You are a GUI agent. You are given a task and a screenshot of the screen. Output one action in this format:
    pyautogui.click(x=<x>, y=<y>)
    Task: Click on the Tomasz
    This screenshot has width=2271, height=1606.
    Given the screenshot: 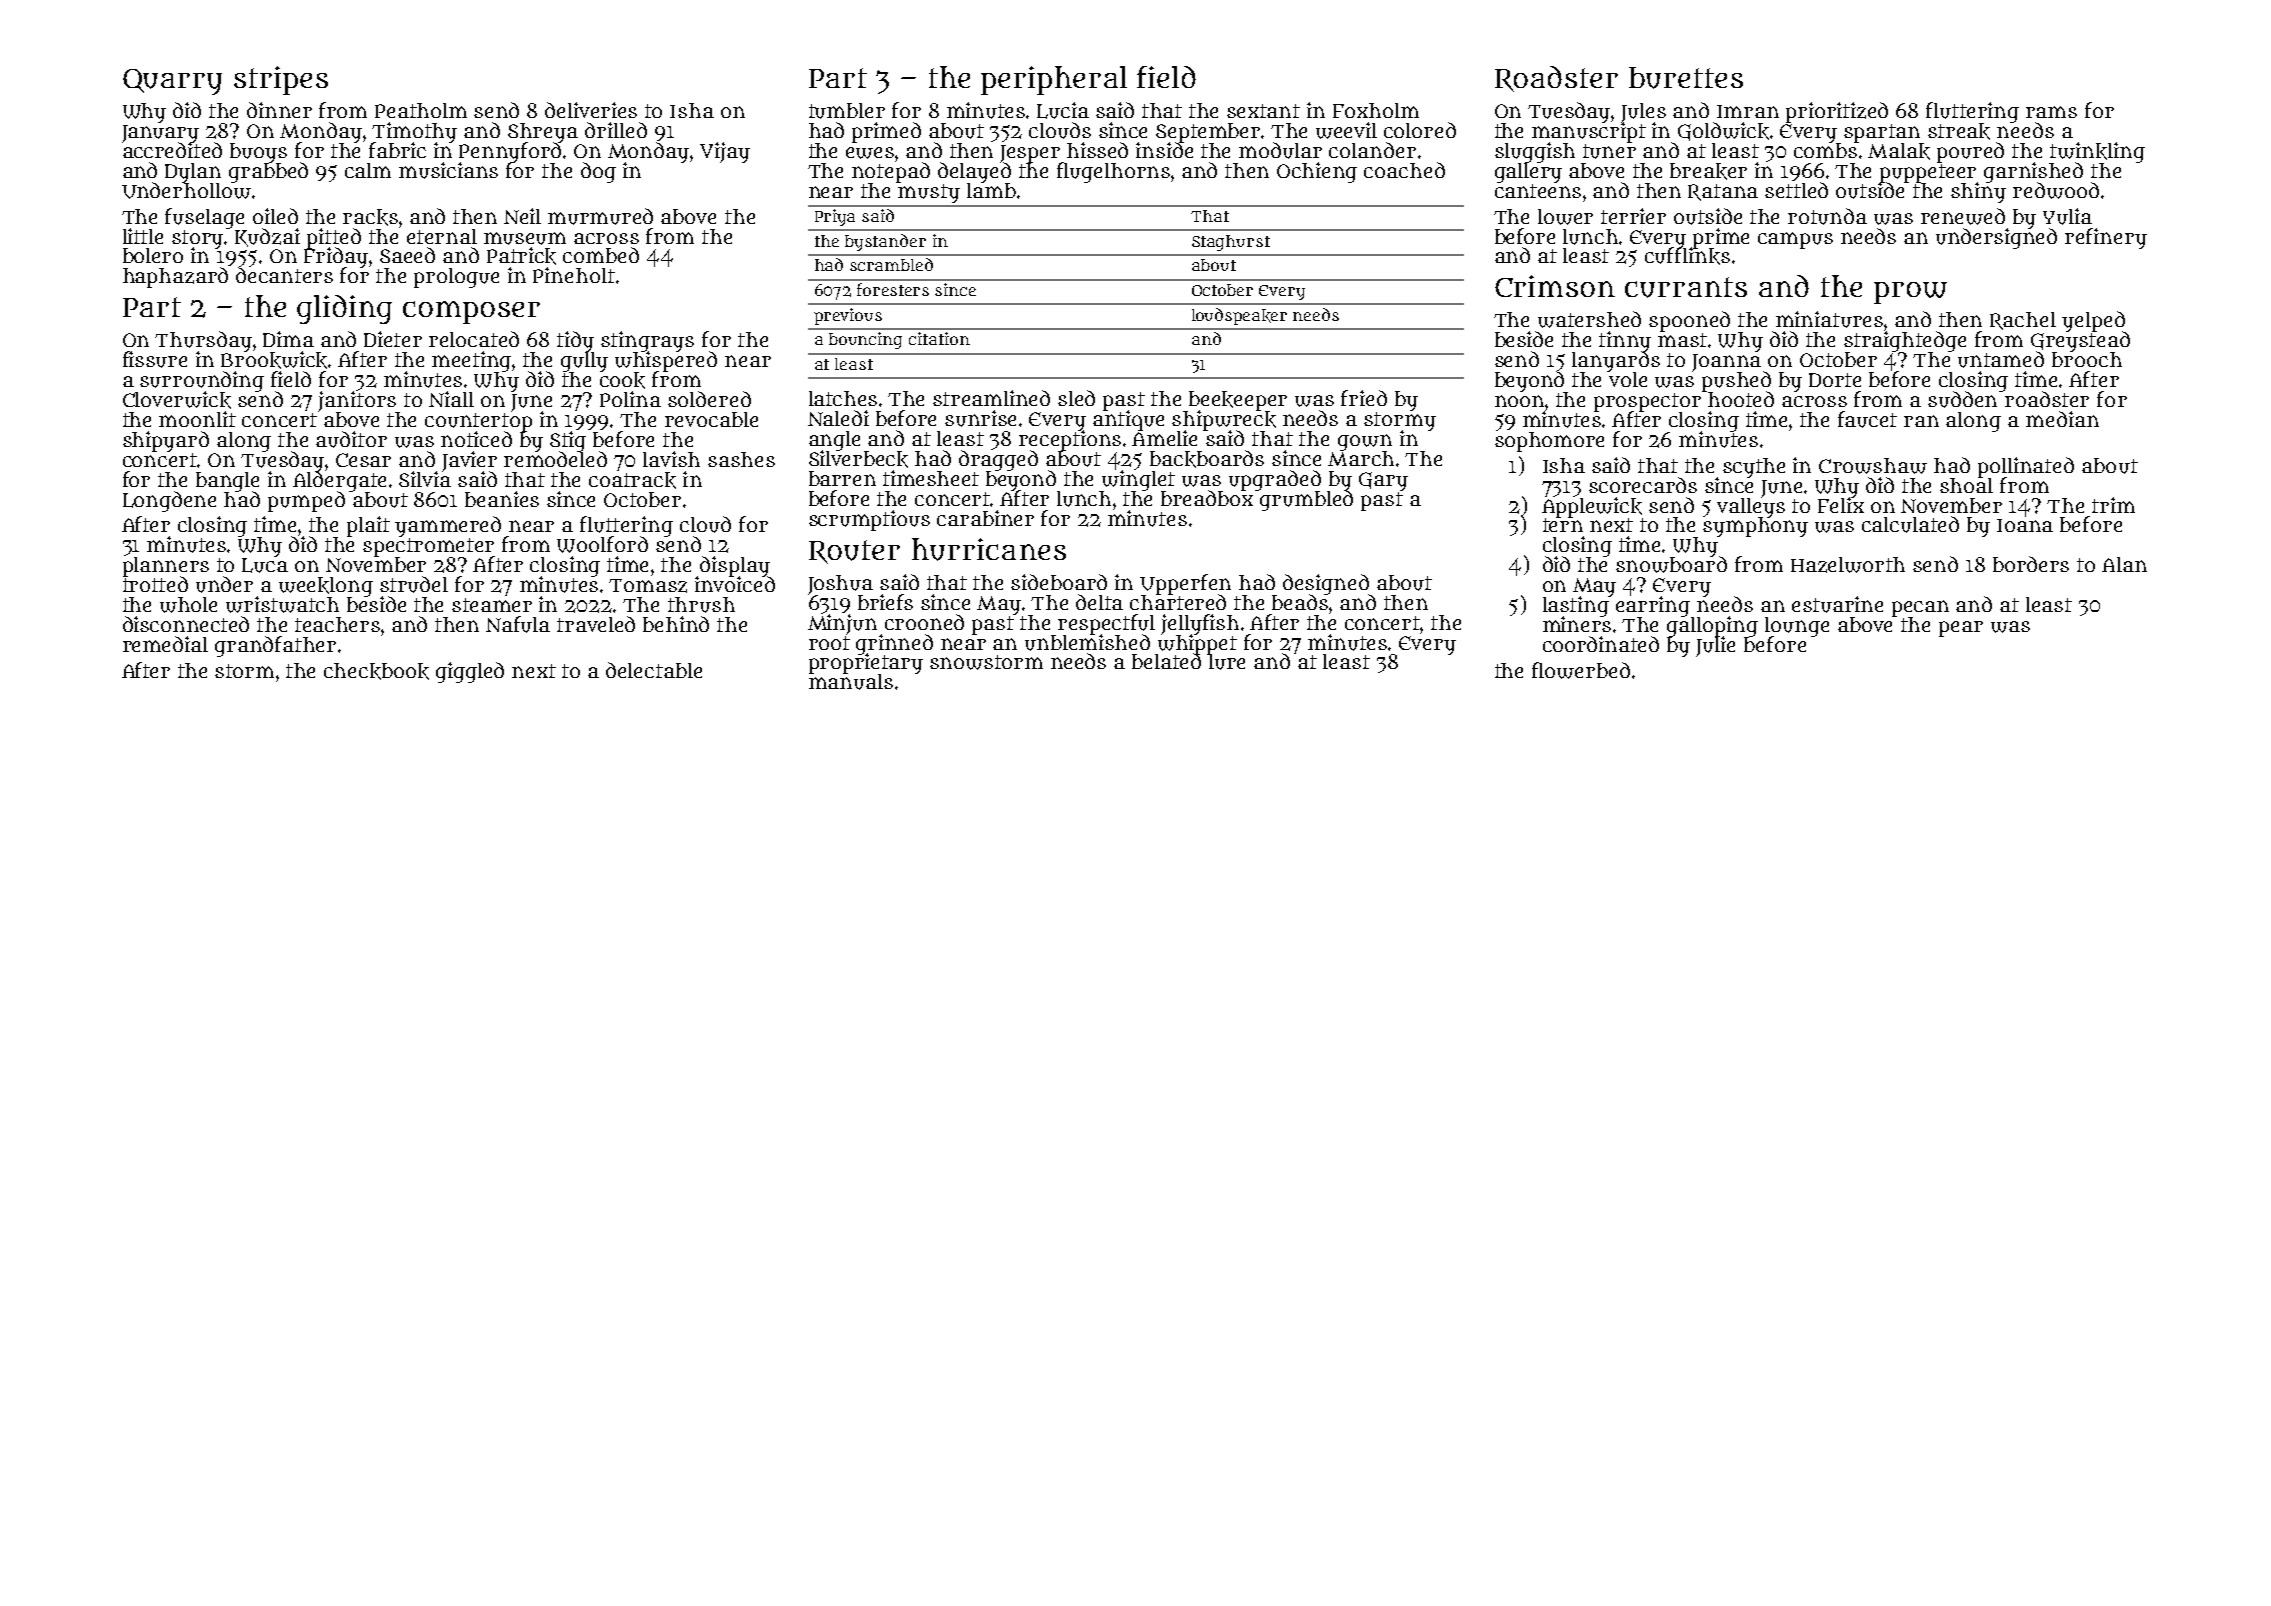 What is the action you would take?
    pyautogui.click(x=648, y=586)
